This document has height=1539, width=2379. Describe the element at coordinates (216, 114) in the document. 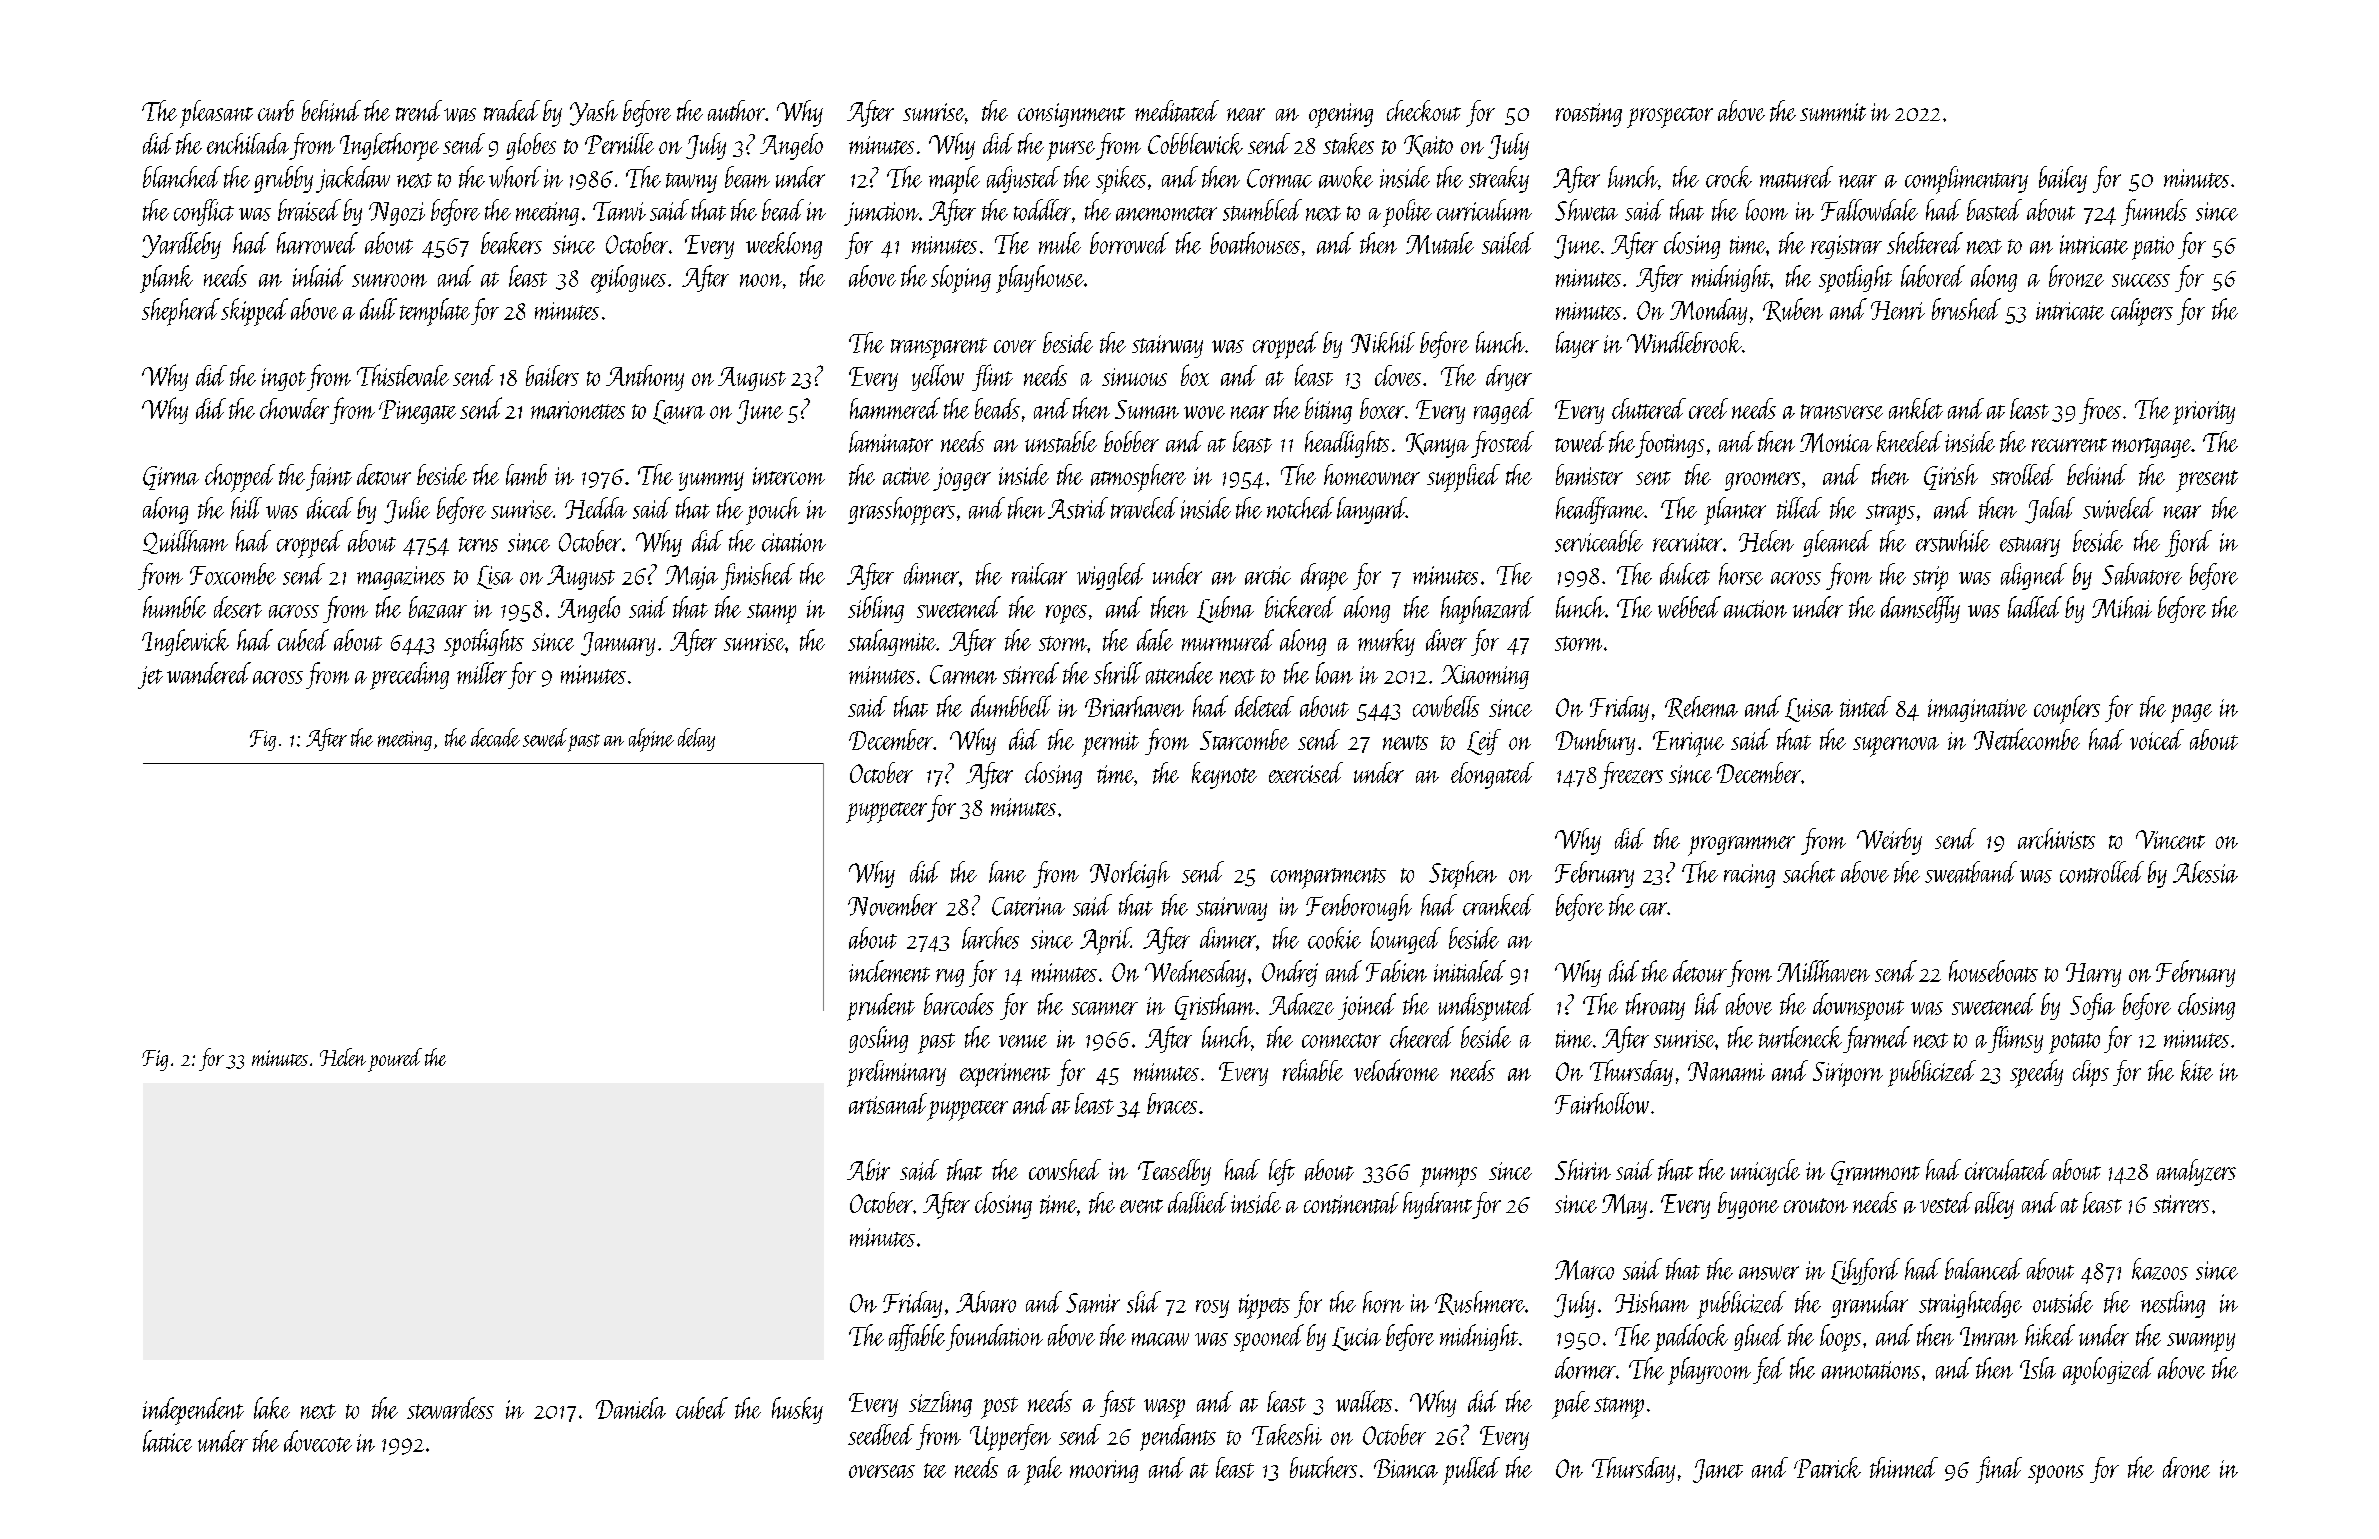

I see `pleasant` at that location.
